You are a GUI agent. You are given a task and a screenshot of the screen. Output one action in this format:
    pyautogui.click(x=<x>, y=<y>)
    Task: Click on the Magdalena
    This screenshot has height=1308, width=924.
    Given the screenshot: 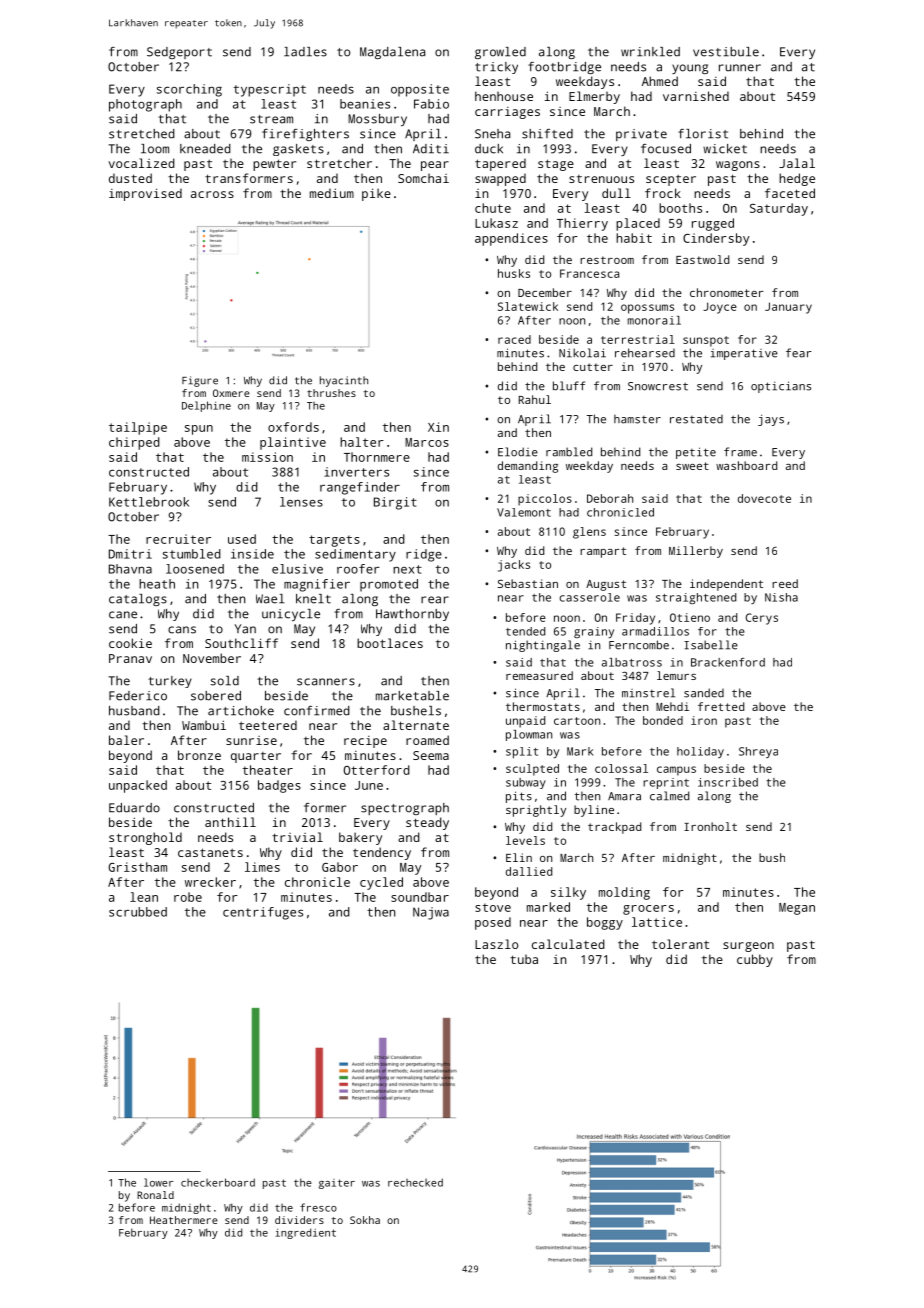 What is the action you would take?
    pyautogui.click(x=392, y=53)
